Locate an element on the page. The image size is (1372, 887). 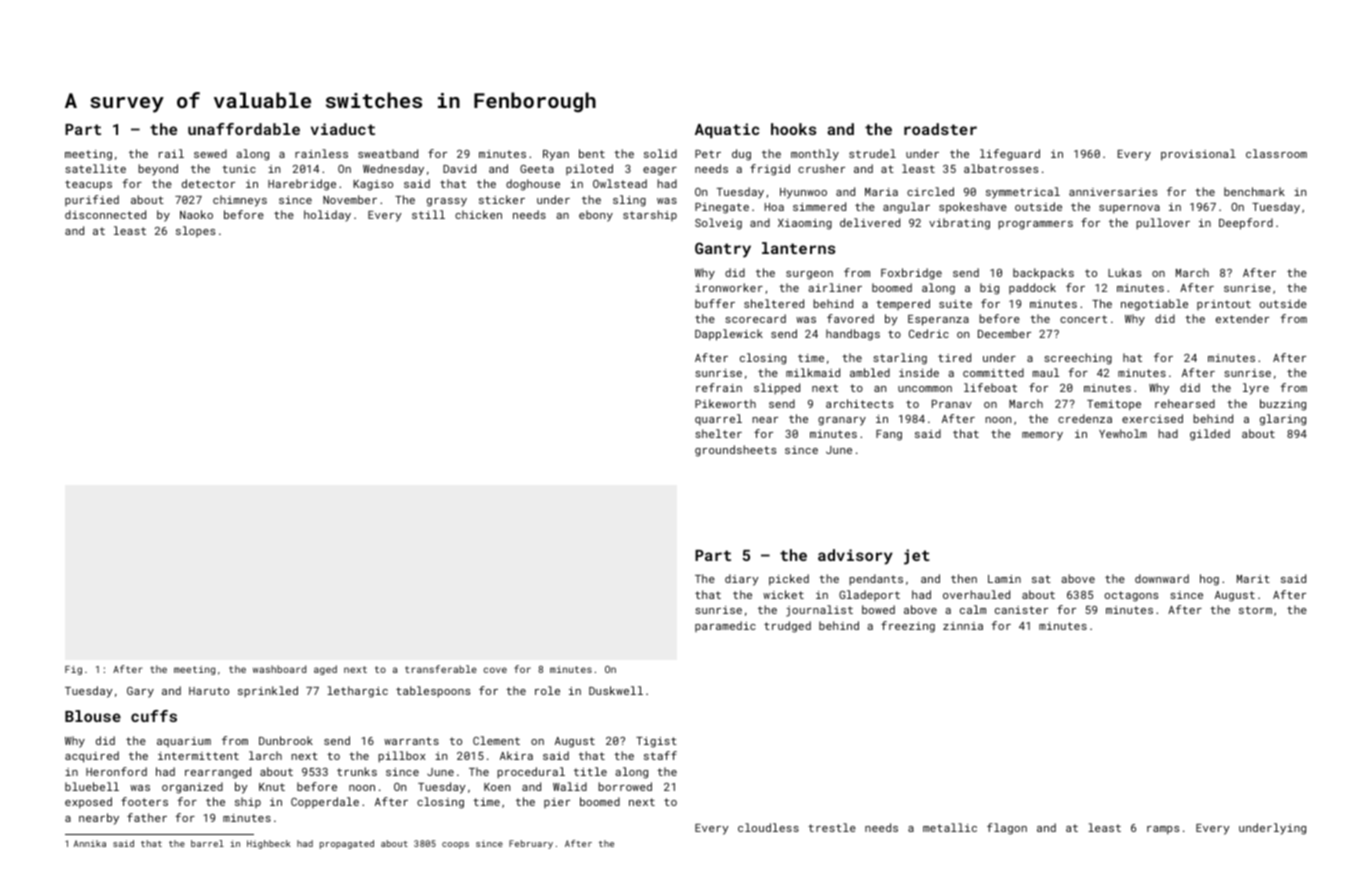
glaring is located at coordinates (1283, 420).
